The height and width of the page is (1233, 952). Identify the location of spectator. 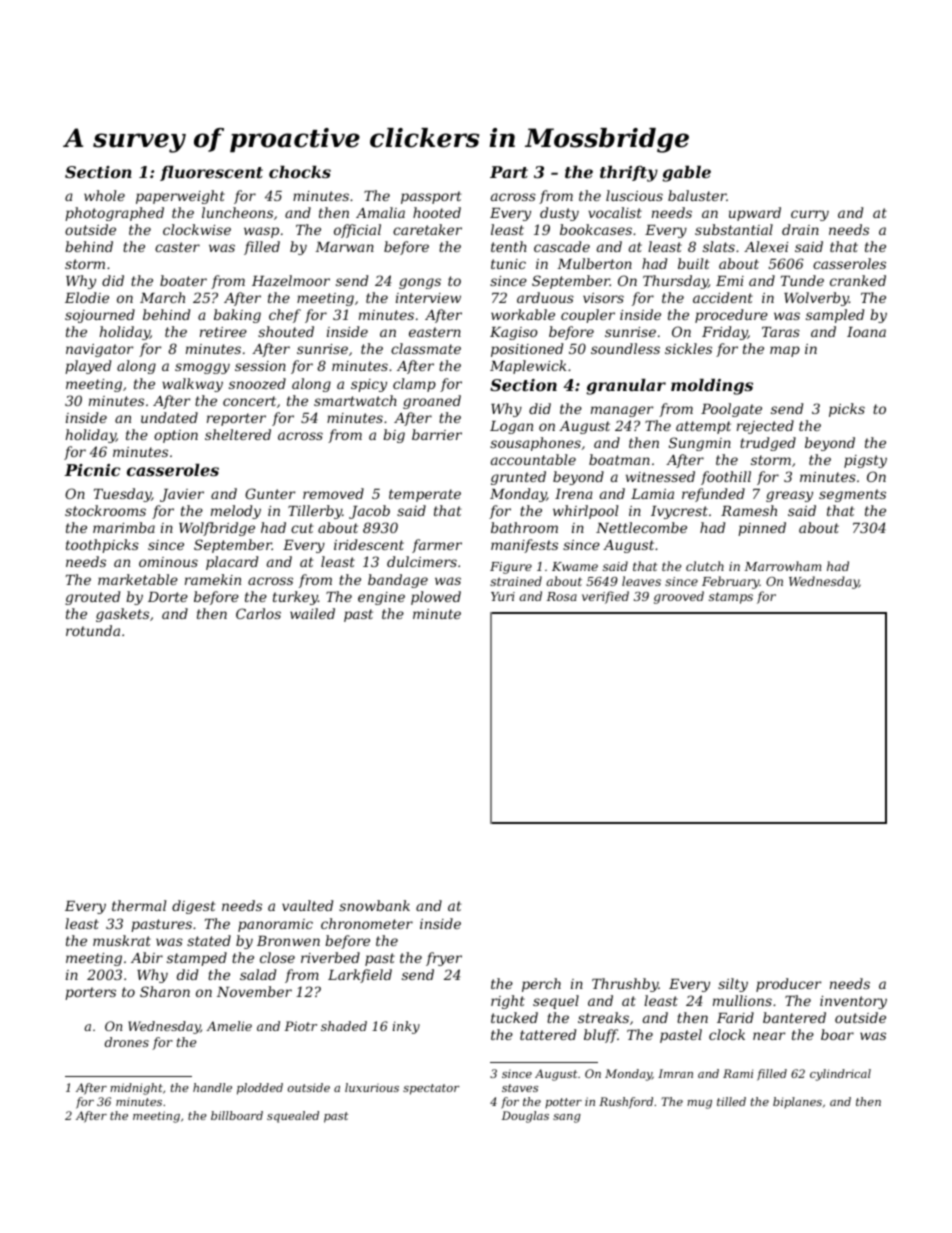
(431, 1089).
